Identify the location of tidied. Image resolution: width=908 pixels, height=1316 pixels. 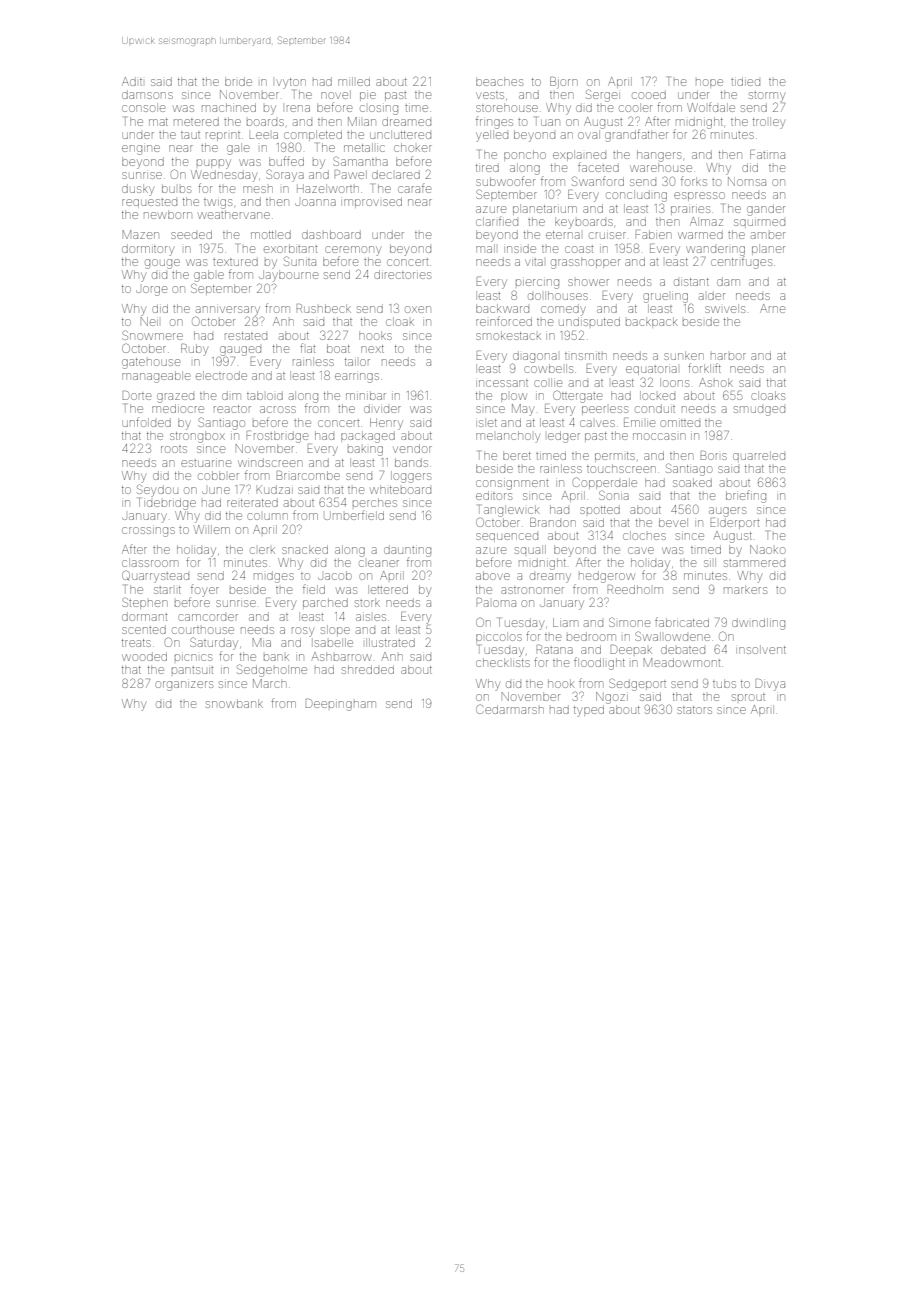
(745, 81).
